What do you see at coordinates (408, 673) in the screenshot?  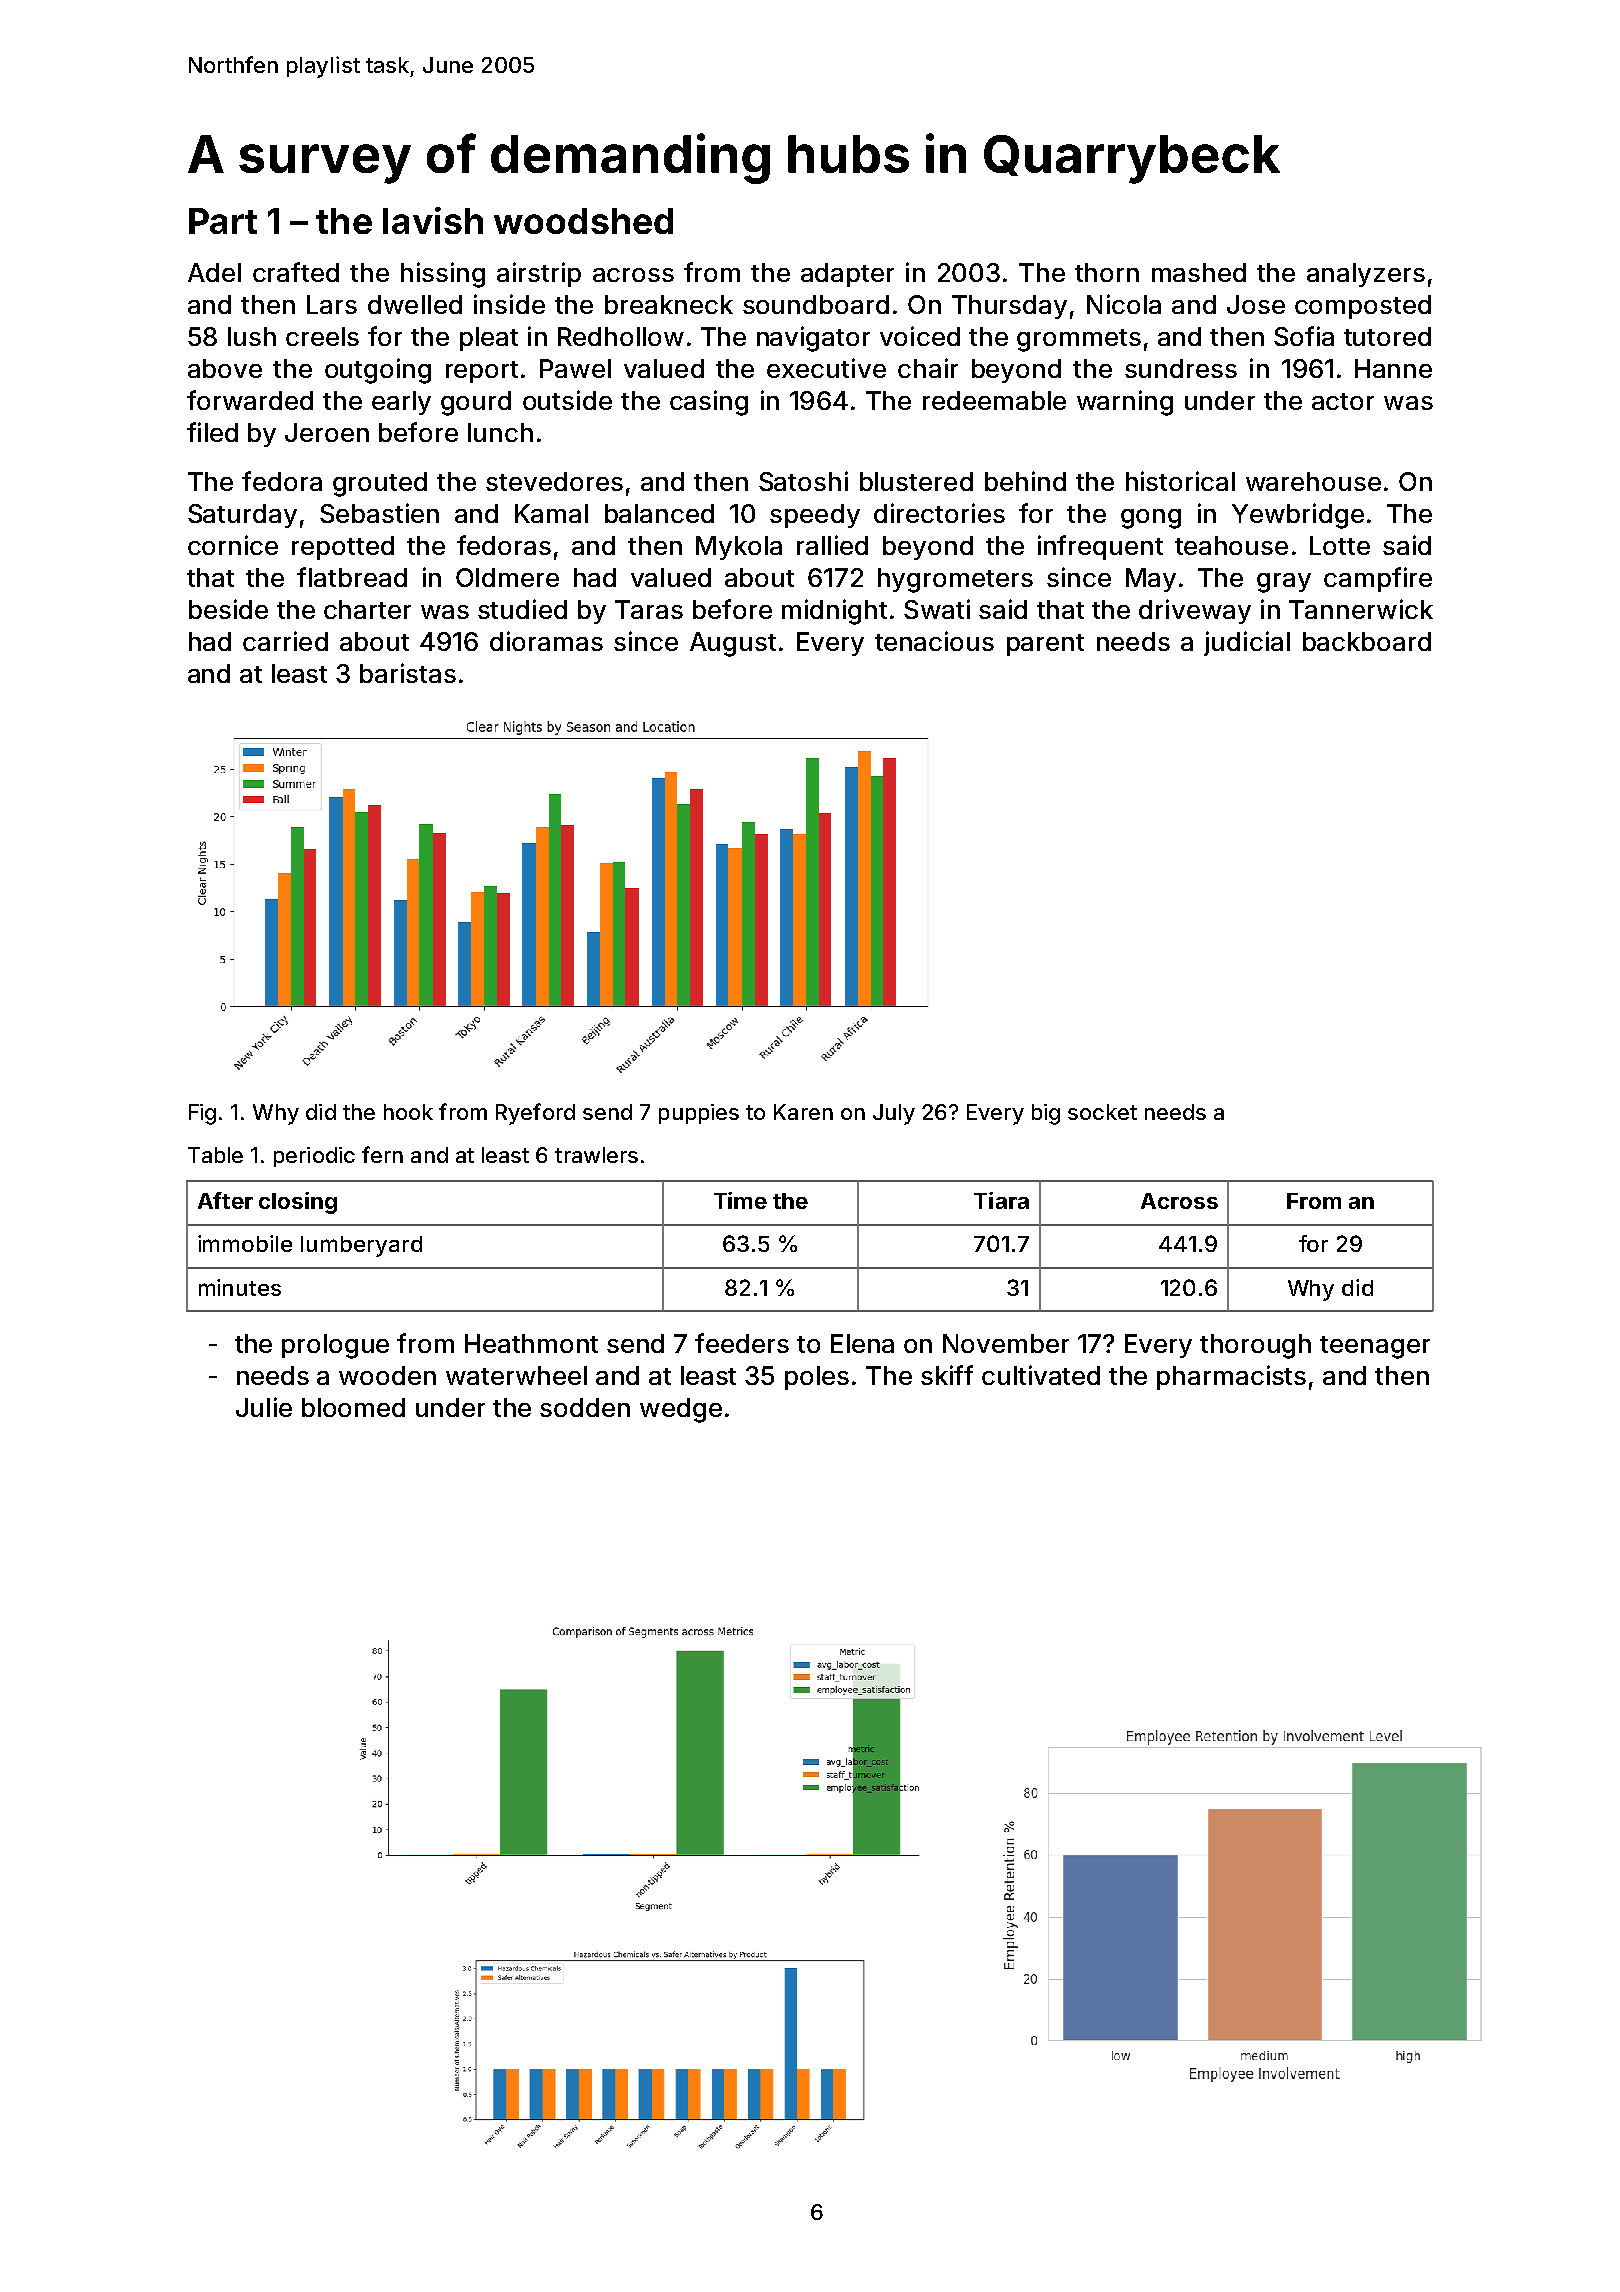 I see `baristas` at bounding box center [408, 673].
